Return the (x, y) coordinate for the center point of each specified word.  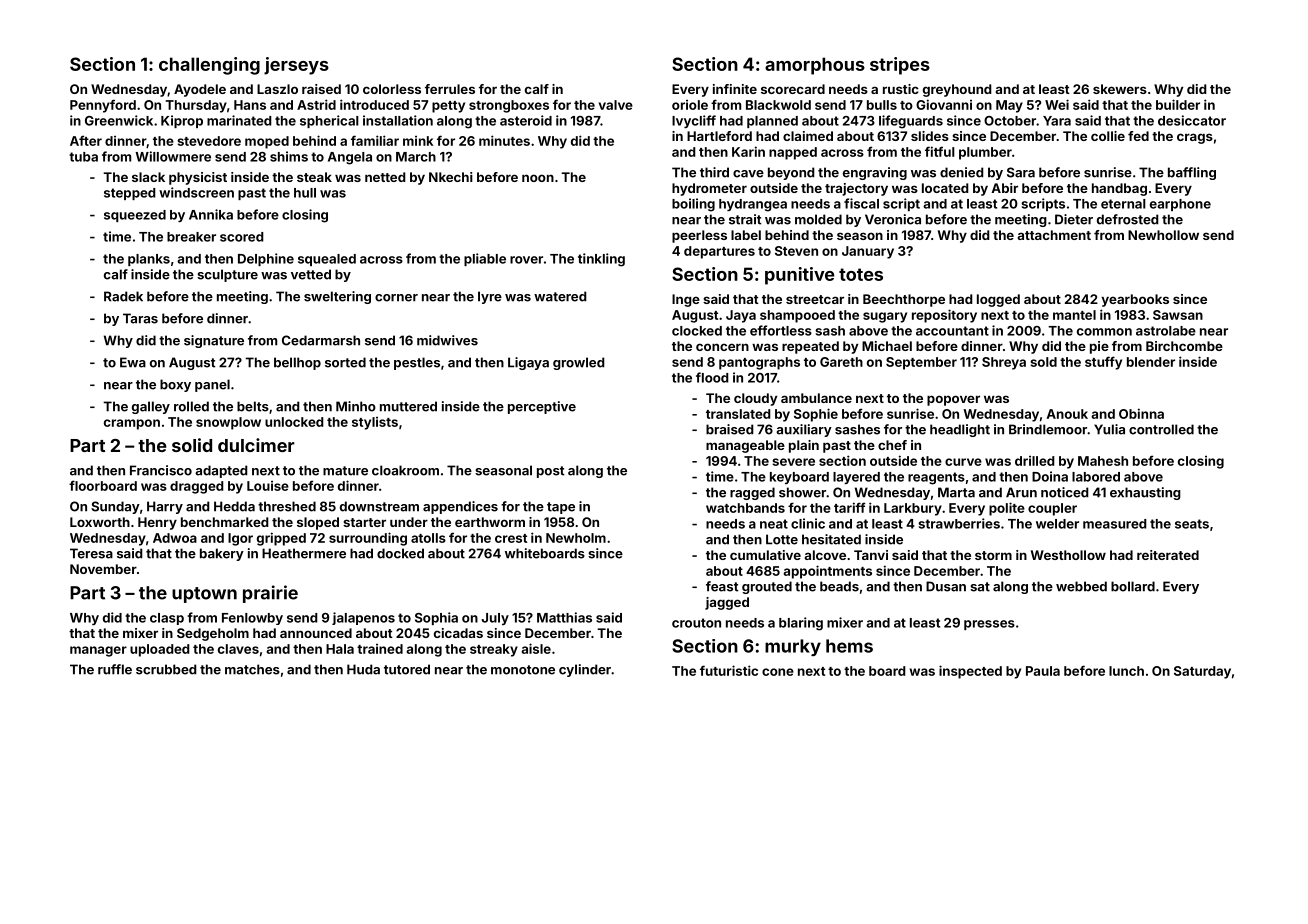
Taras (140, 318)
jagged (727, 603)
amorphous (815, 66)
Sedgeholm (213, 634)
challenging (209, 66)
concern (722, 347)
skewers (1120, 89)
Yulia (1109, 429)
